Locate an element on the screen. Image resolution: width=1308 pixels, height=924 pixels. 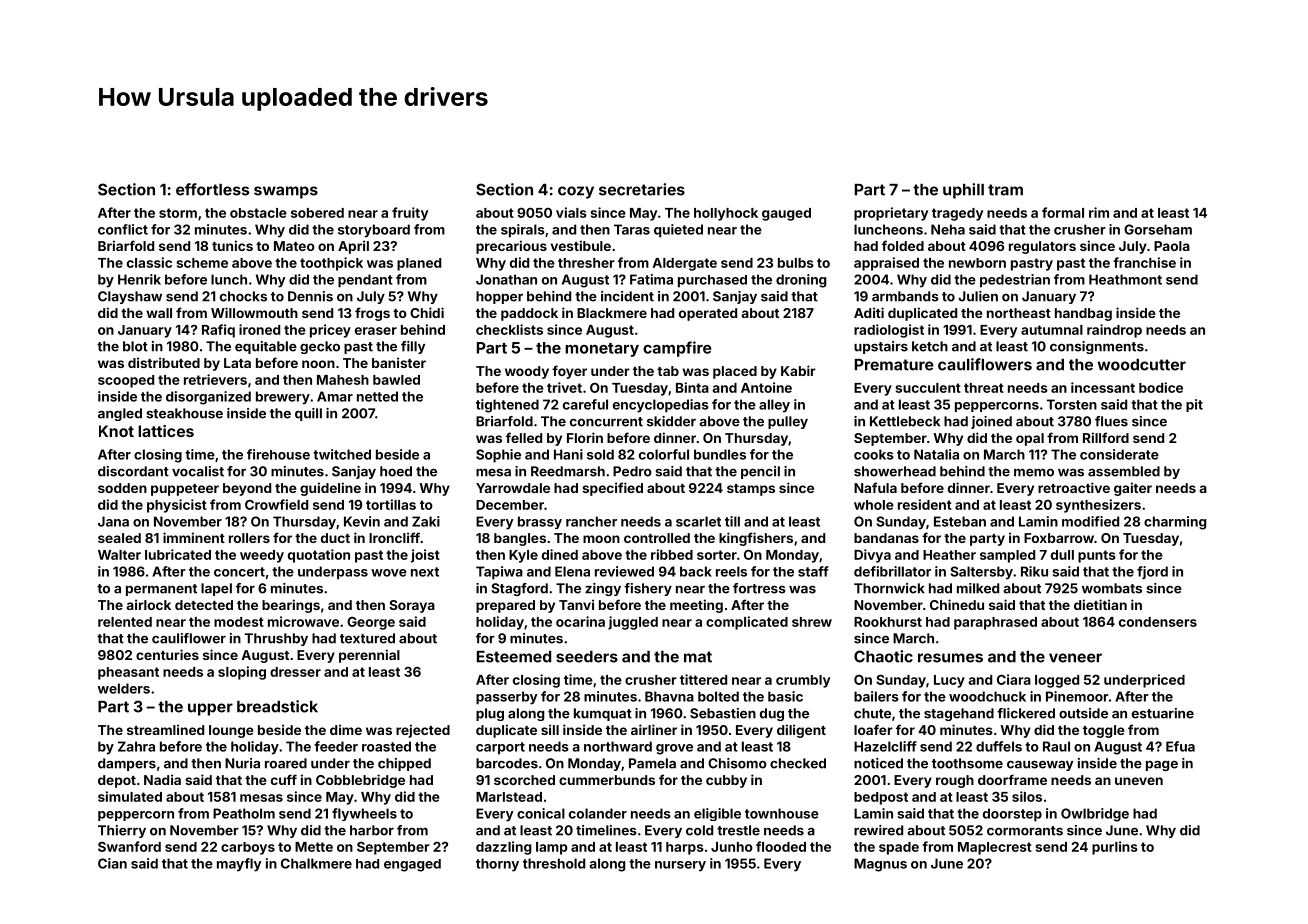
effortless is located at coordinates (212, 189).
